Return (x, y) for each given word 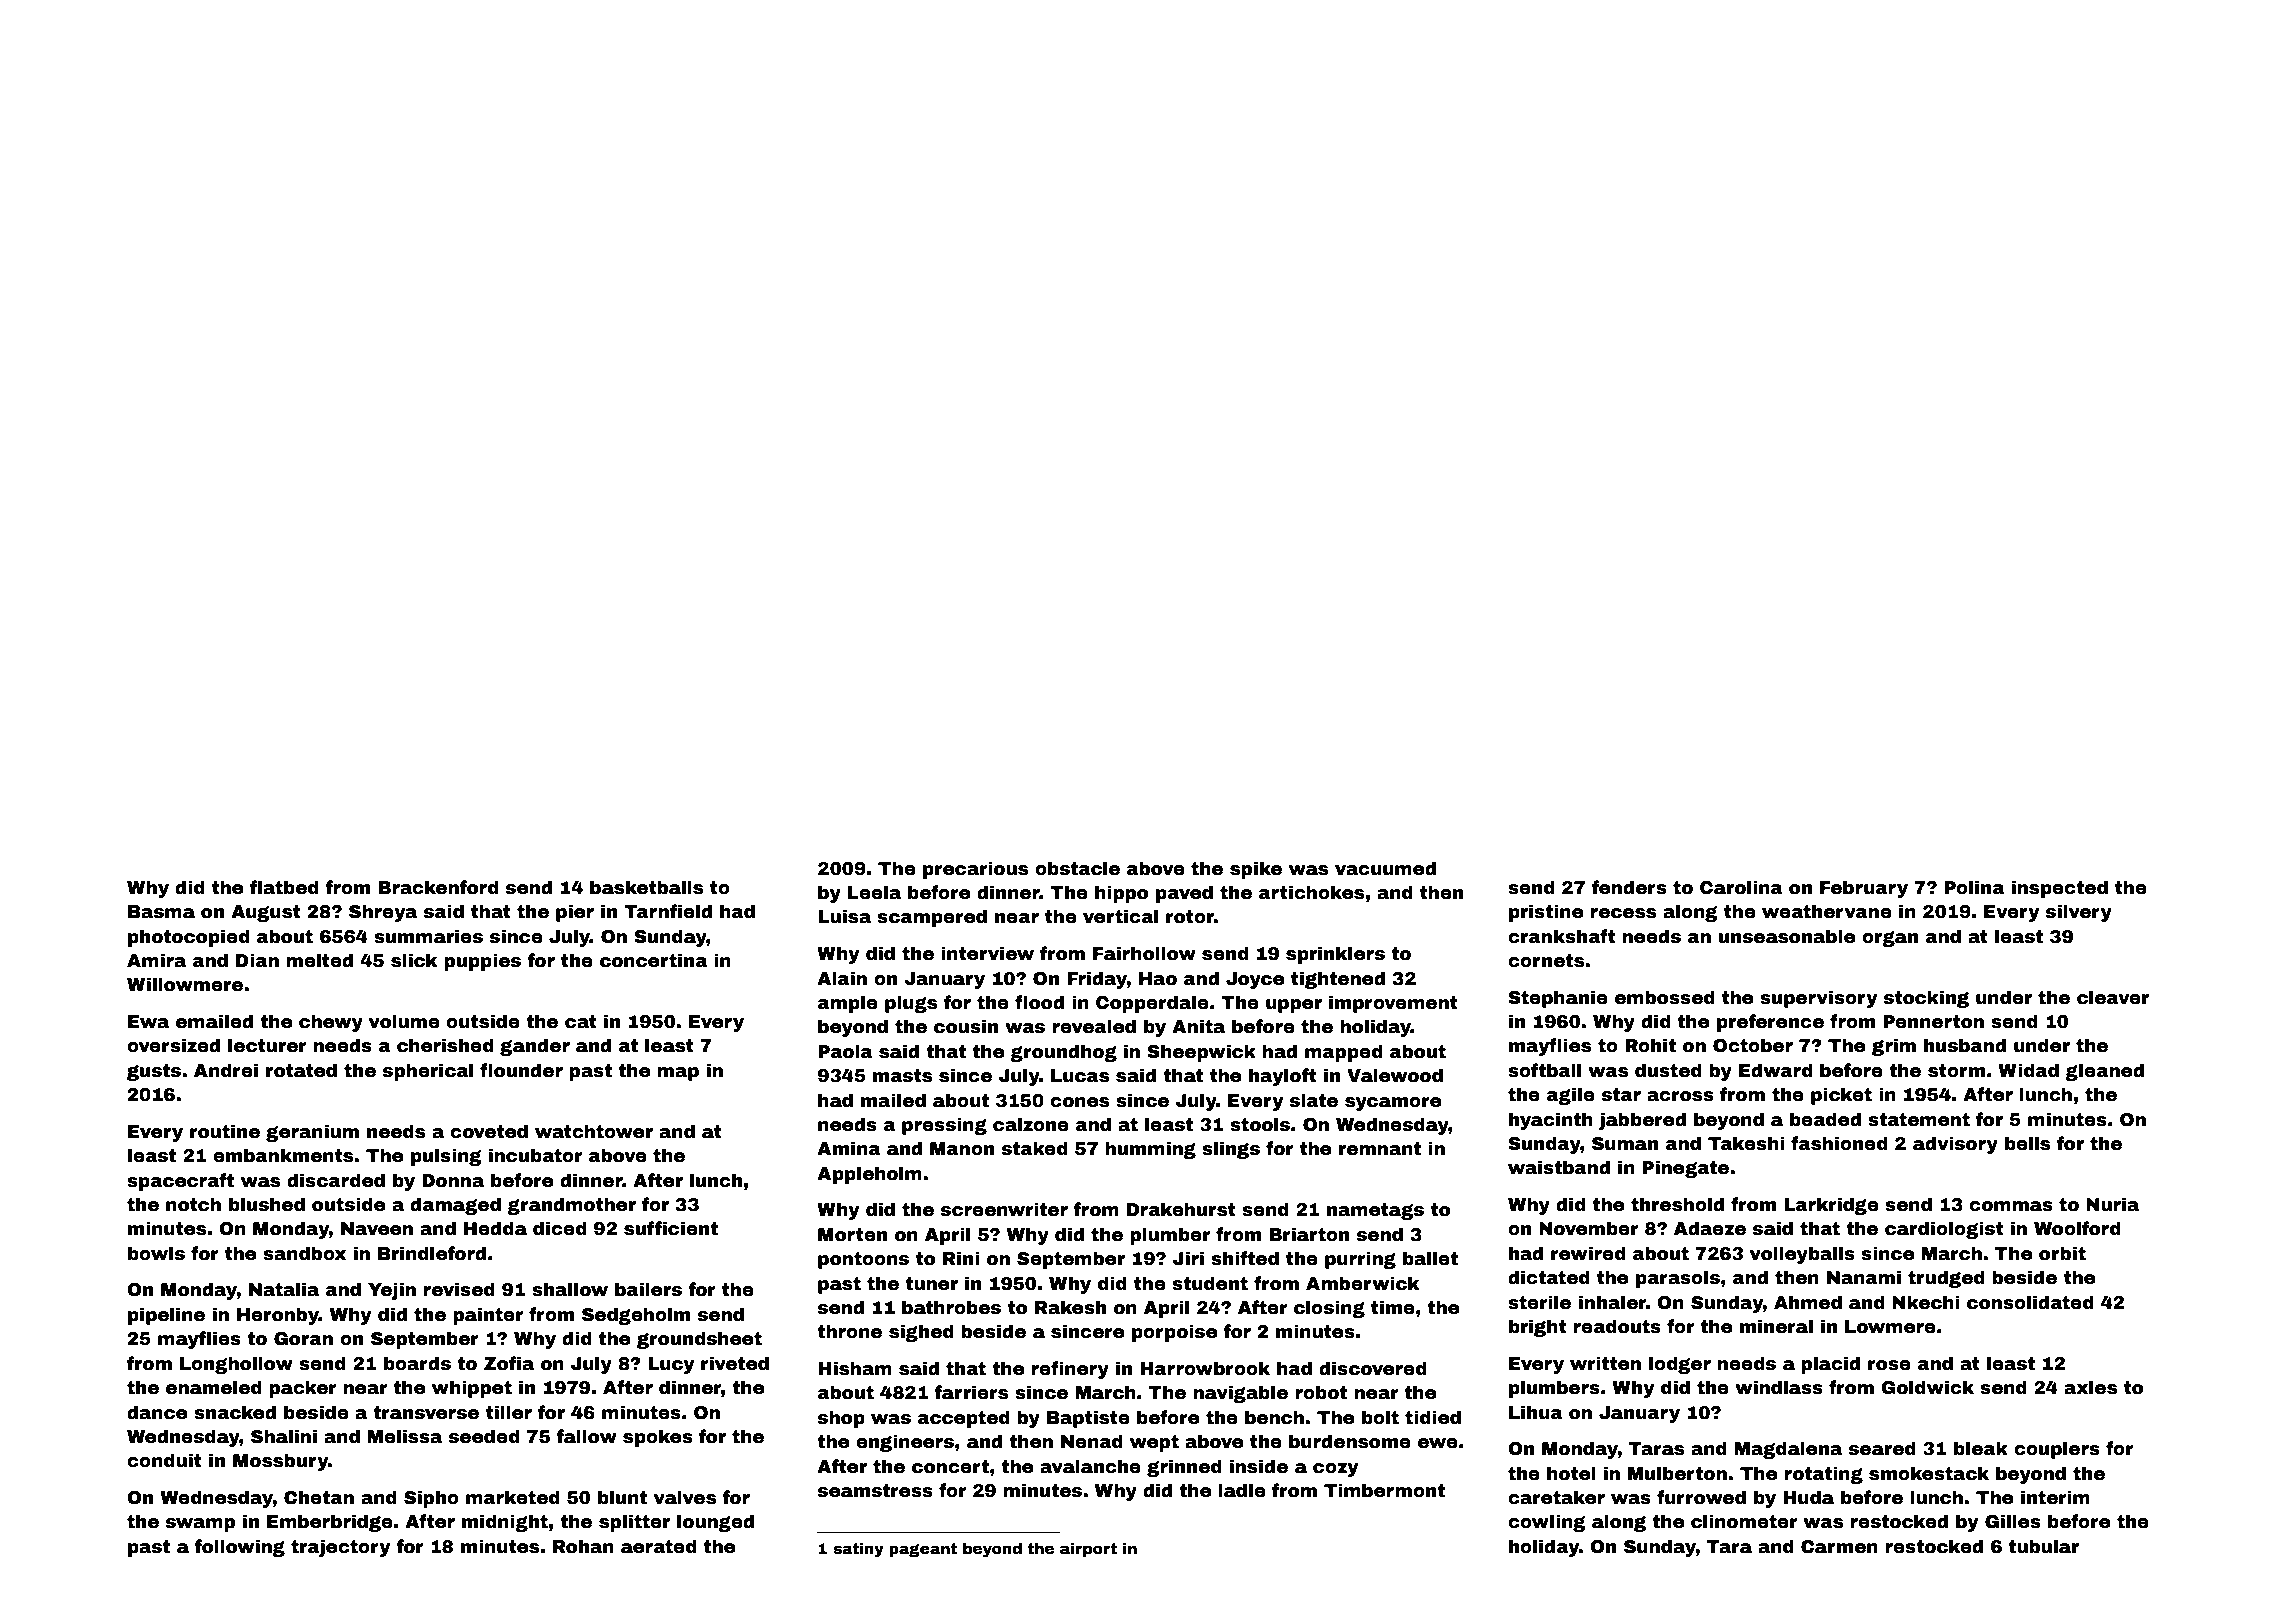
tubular (2043, 1546)
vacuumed (1385, 868)
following (239, 1548)
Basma (161, 912)
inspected (2060, 889)
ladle (1242, 1490)
